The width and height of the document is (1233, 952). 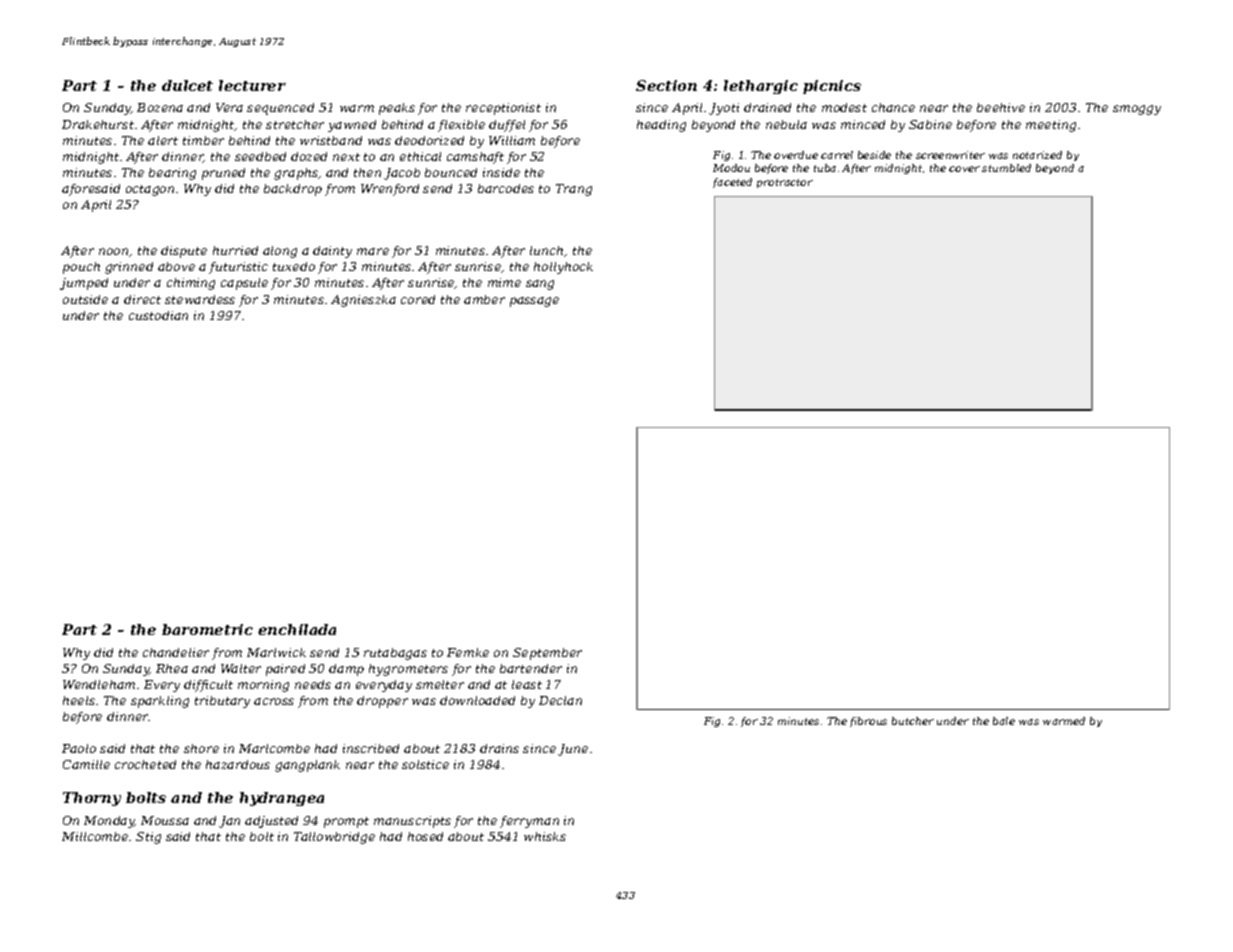 What do you see at coordinates (1004, 721) in the document?
I see `bale` at bounding box center [1004, 721].
